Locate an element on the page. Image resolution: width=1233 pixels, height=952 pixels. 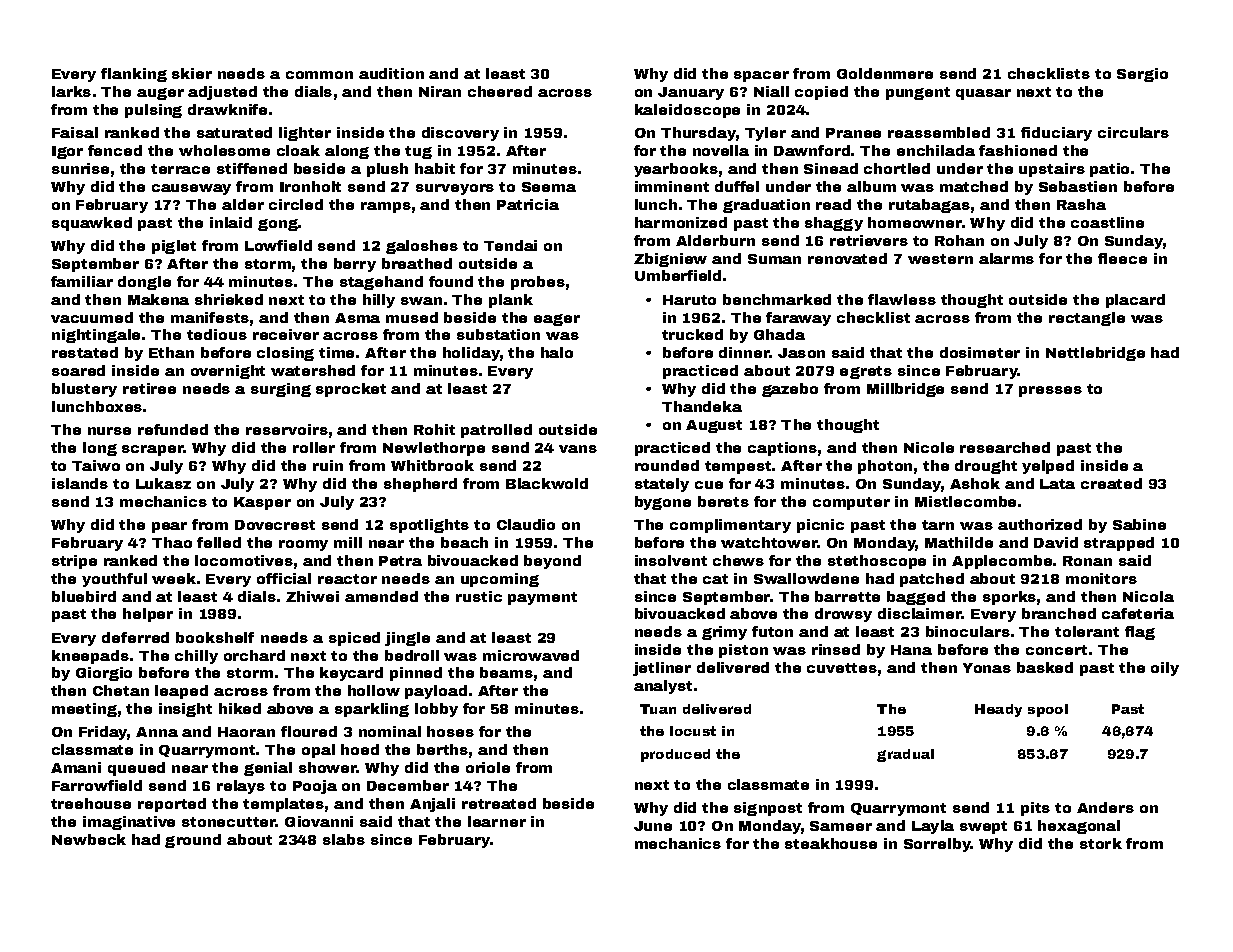
Whitbrook is located at coordinates (432, 465).
